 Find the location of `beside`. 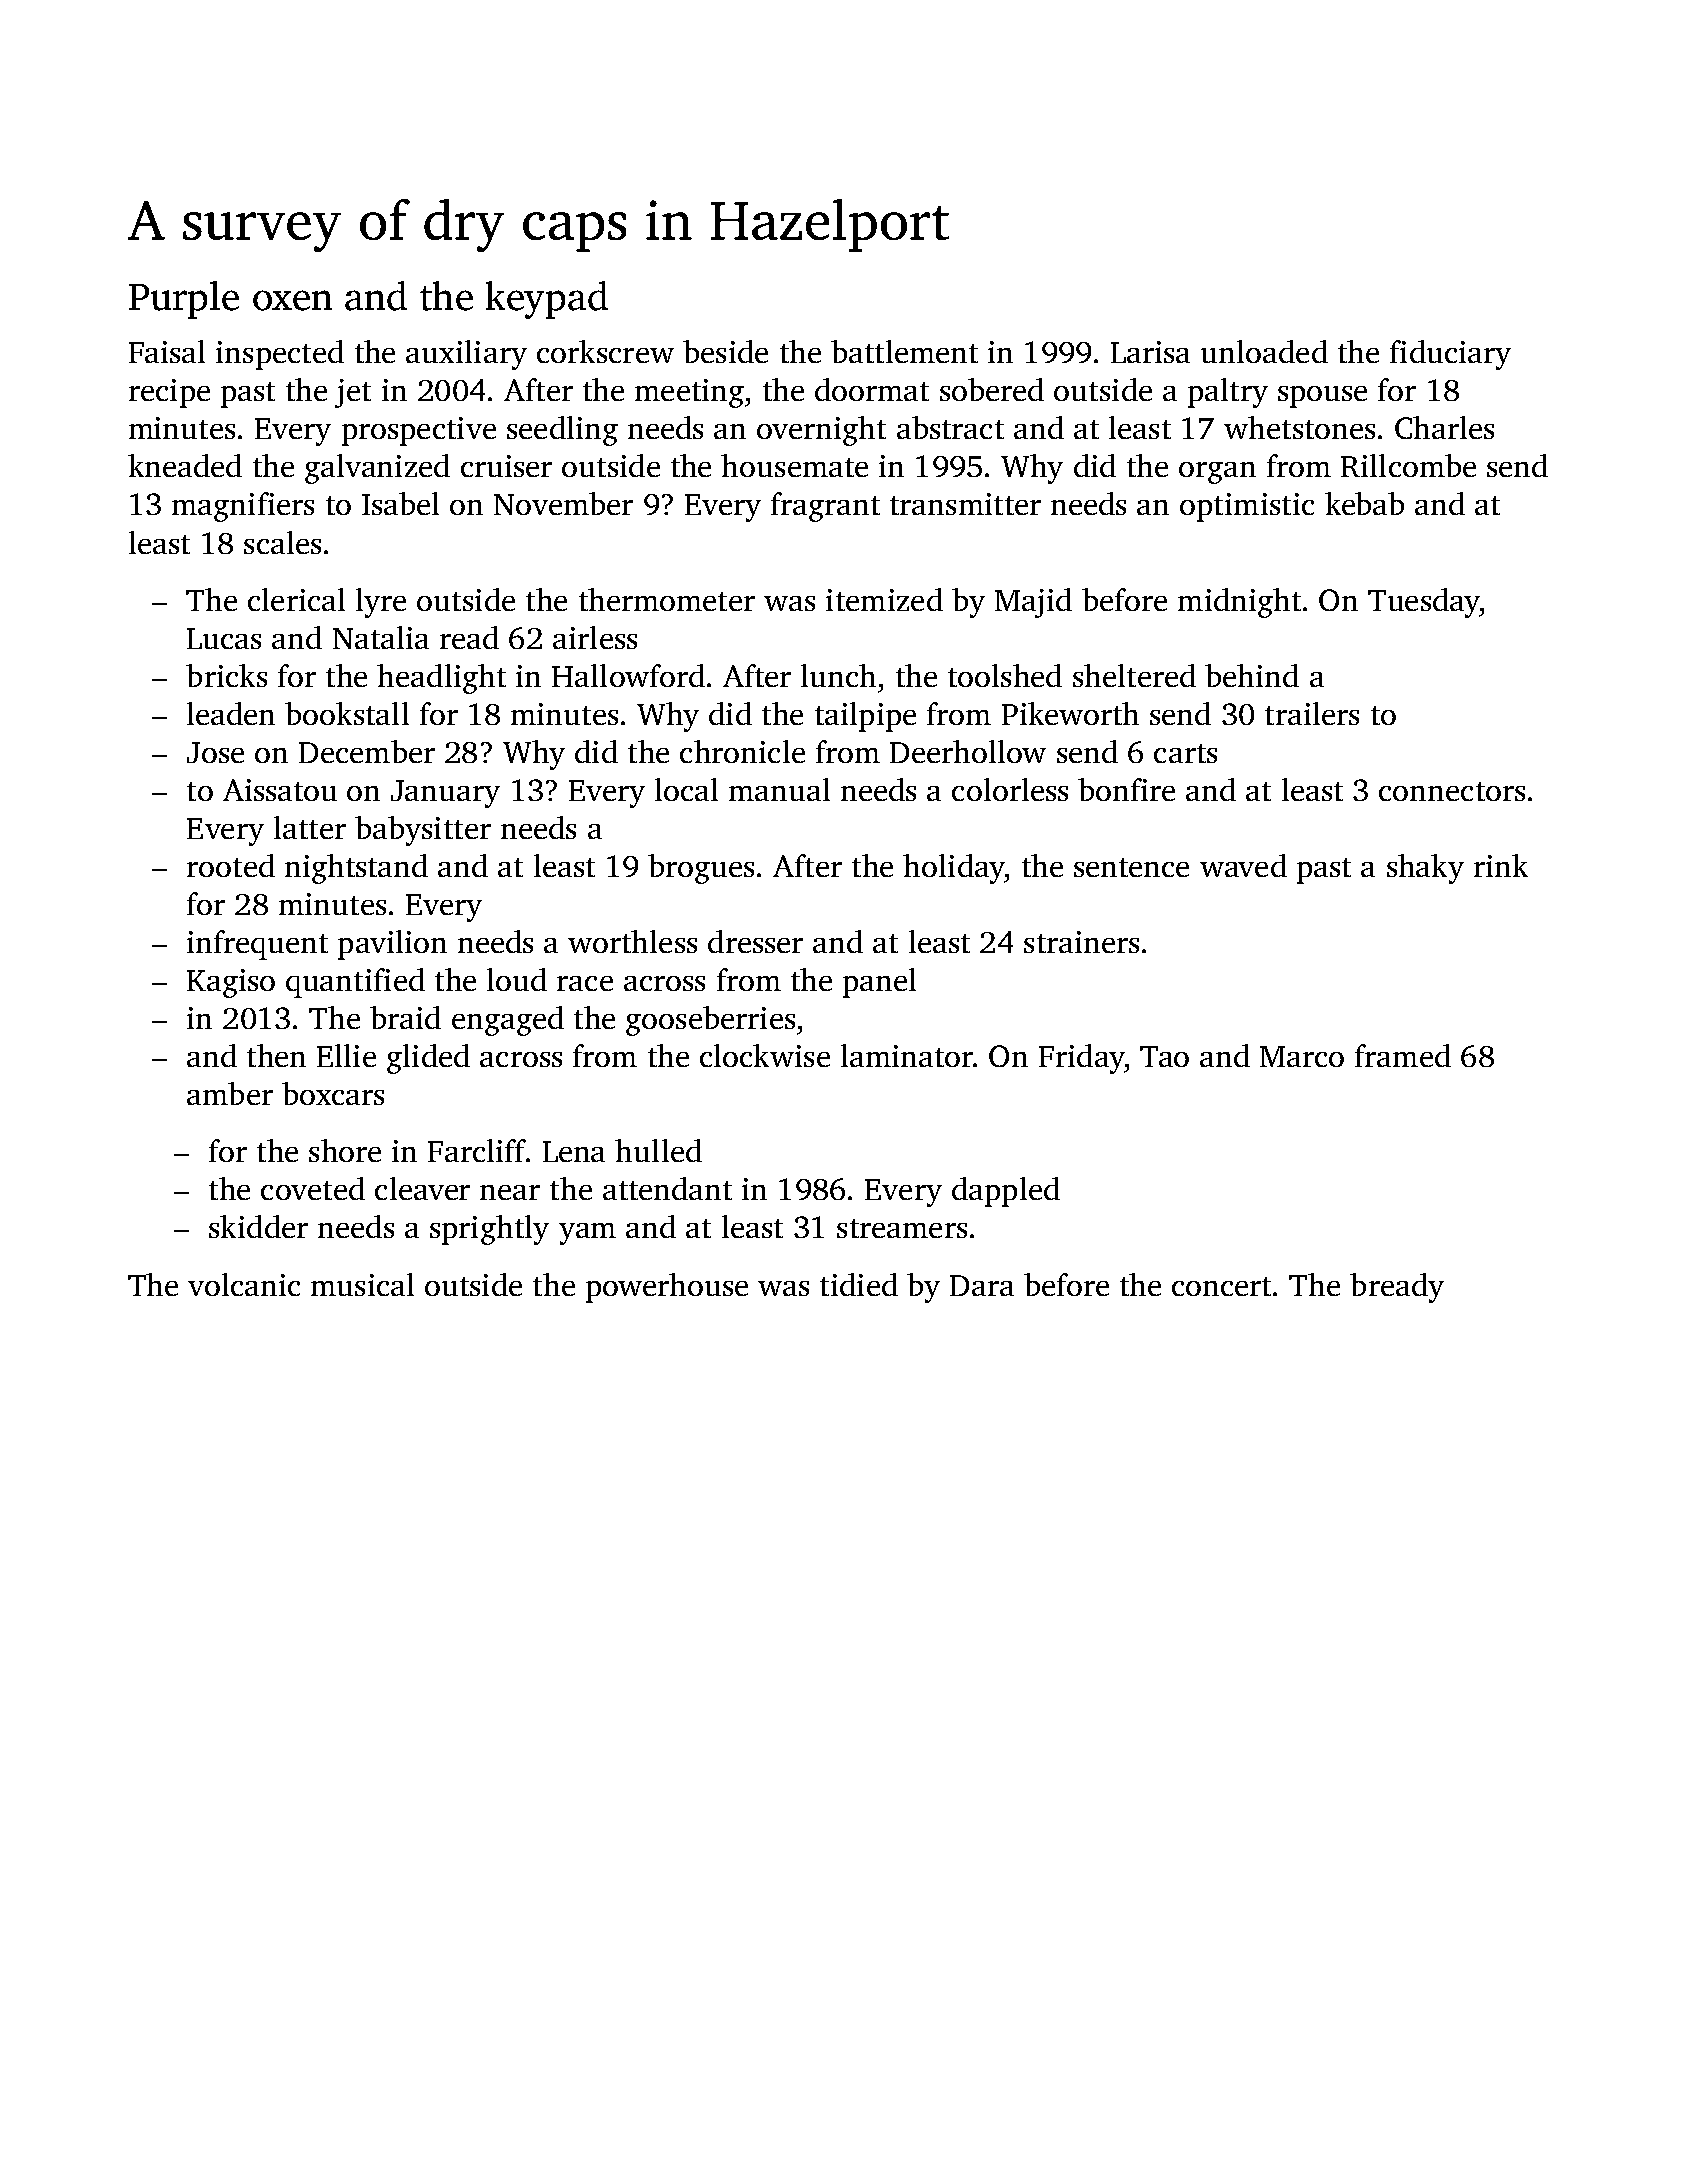

beside is located at coordinates (725, 351).
